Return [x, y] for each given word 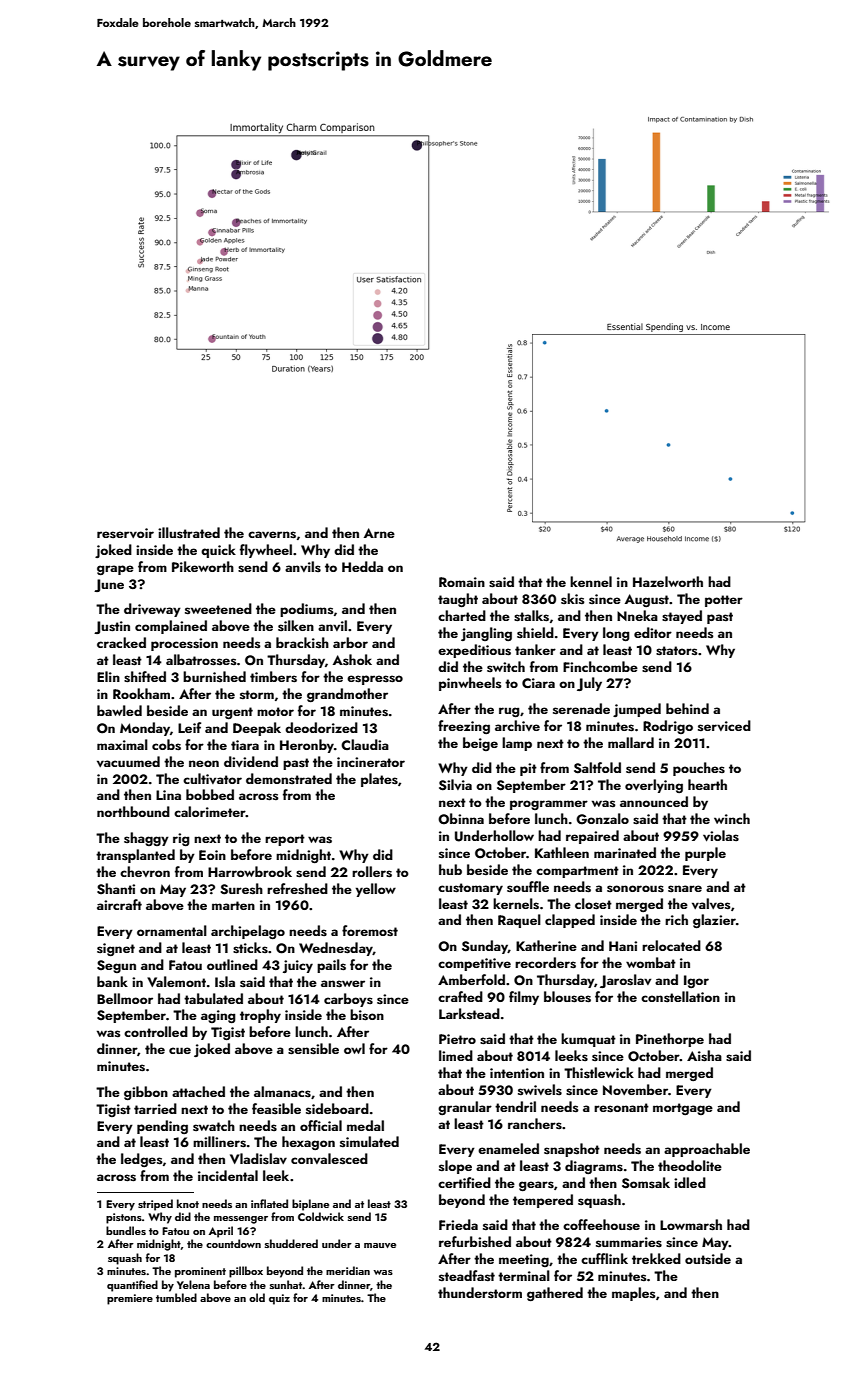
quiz [279, 1299]
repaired [592, 837]
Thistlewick [599, 1073]
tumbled [176, 1297]
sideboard [337, 1108]
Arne [379, 533]
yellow [376, 890]
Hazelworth [668, 581]
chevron [145, 871]
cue [180, 1050]
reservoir [125, 533]
